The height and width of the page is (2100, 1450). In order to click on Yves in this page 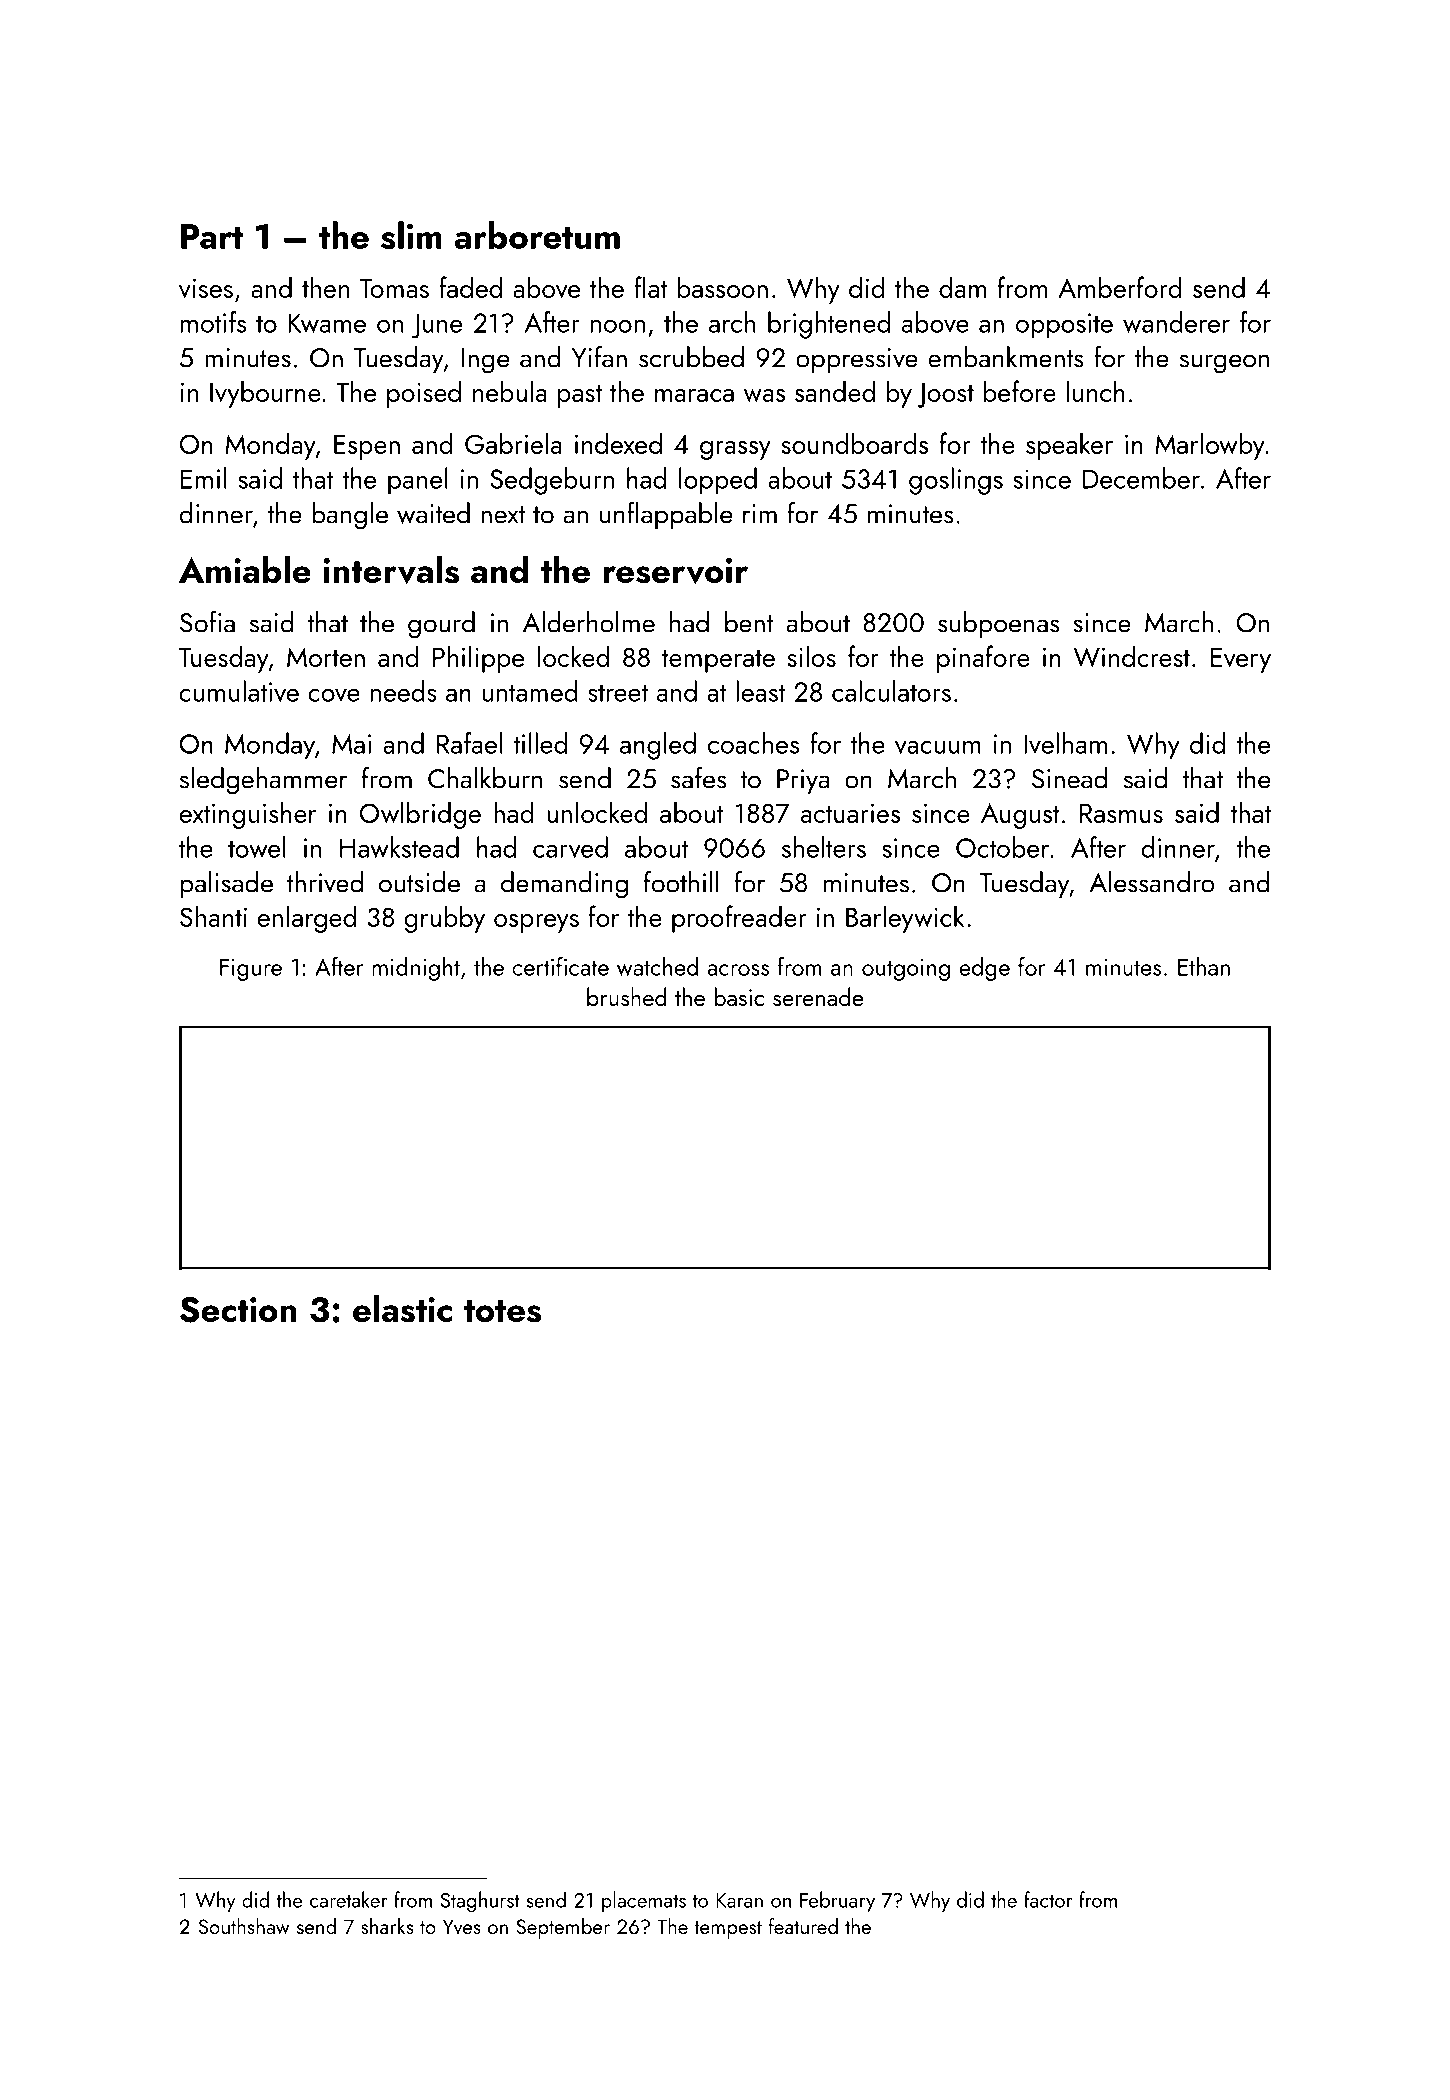, I will do `click(462, 1926)`.
